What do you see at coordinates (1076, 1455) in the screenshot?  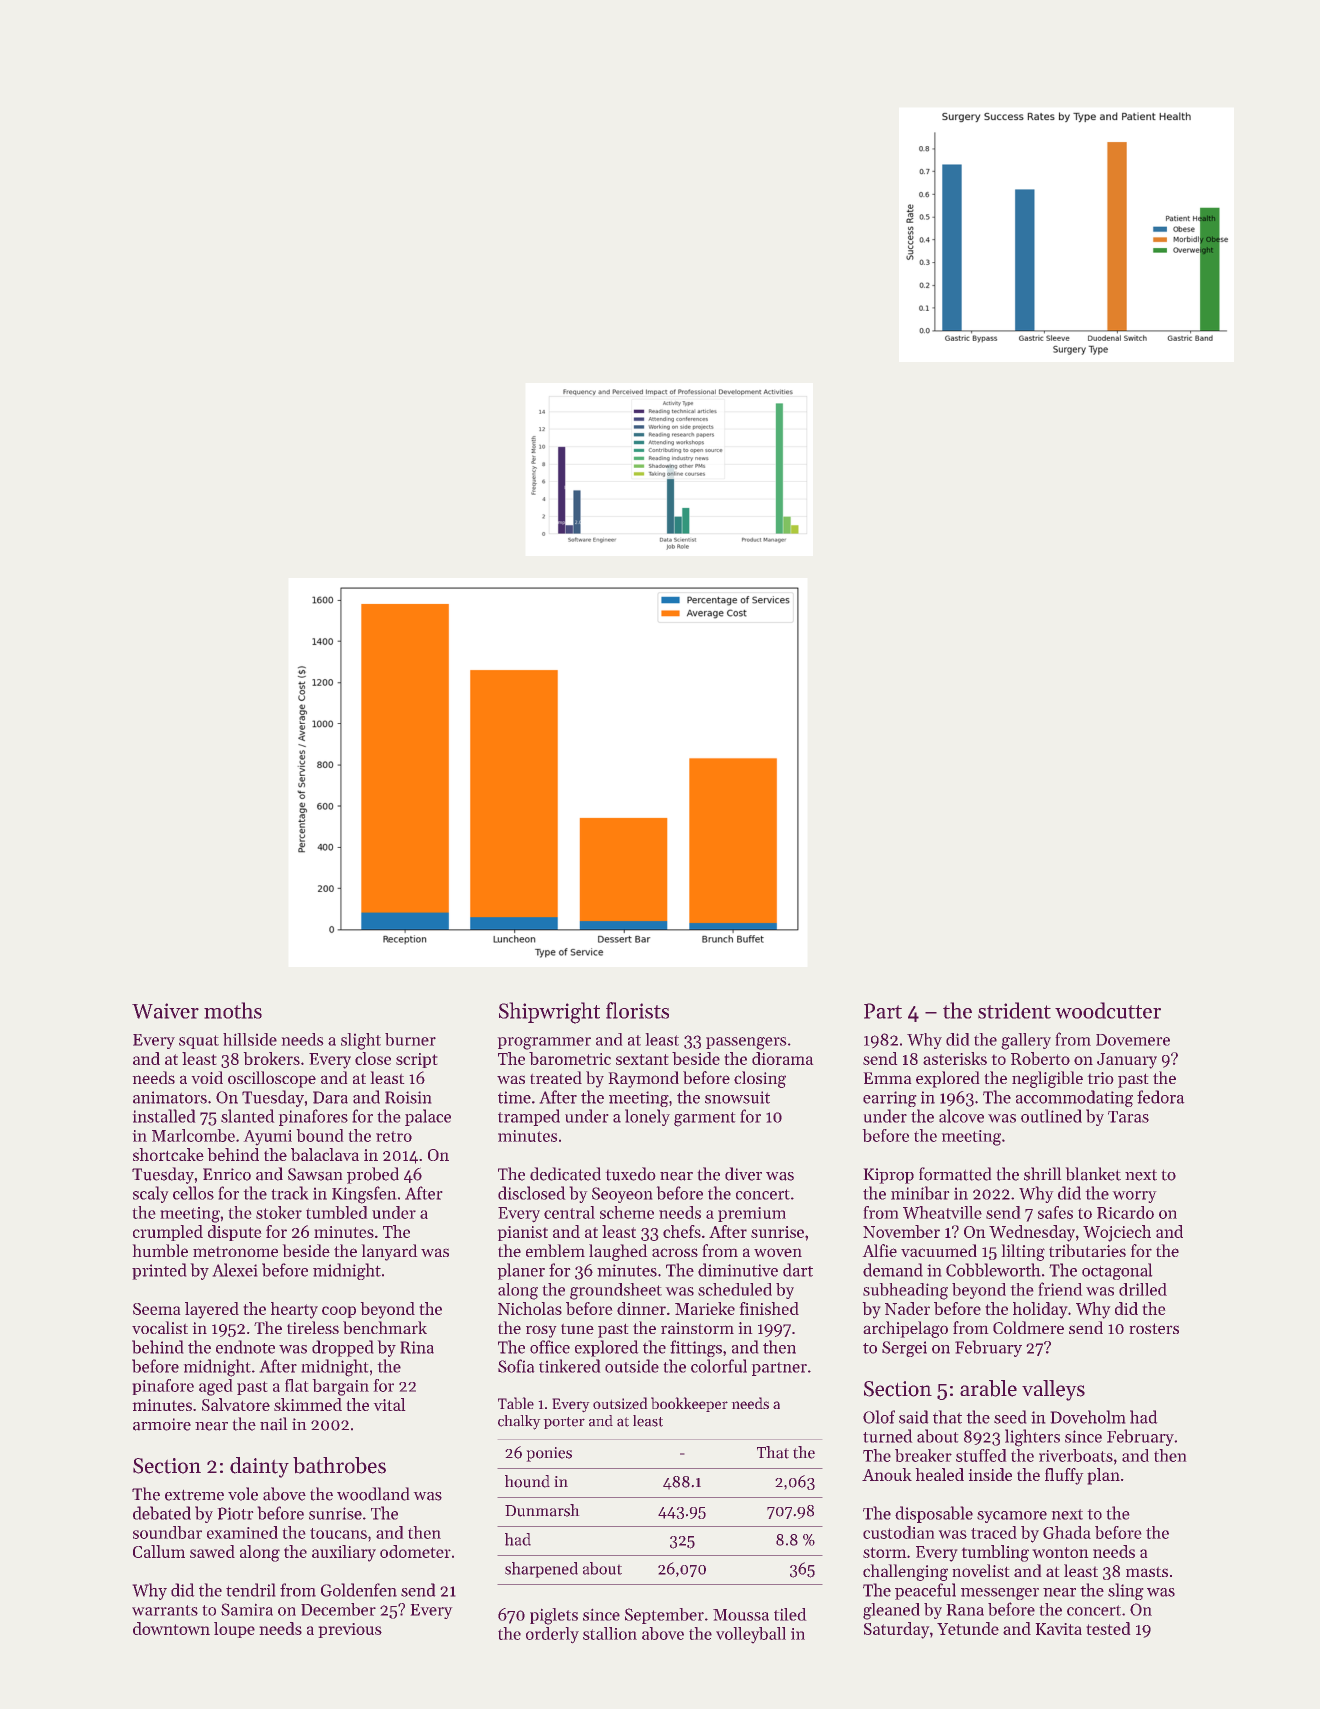 I see `riverboats` at bounding box center [1076, 1455].
